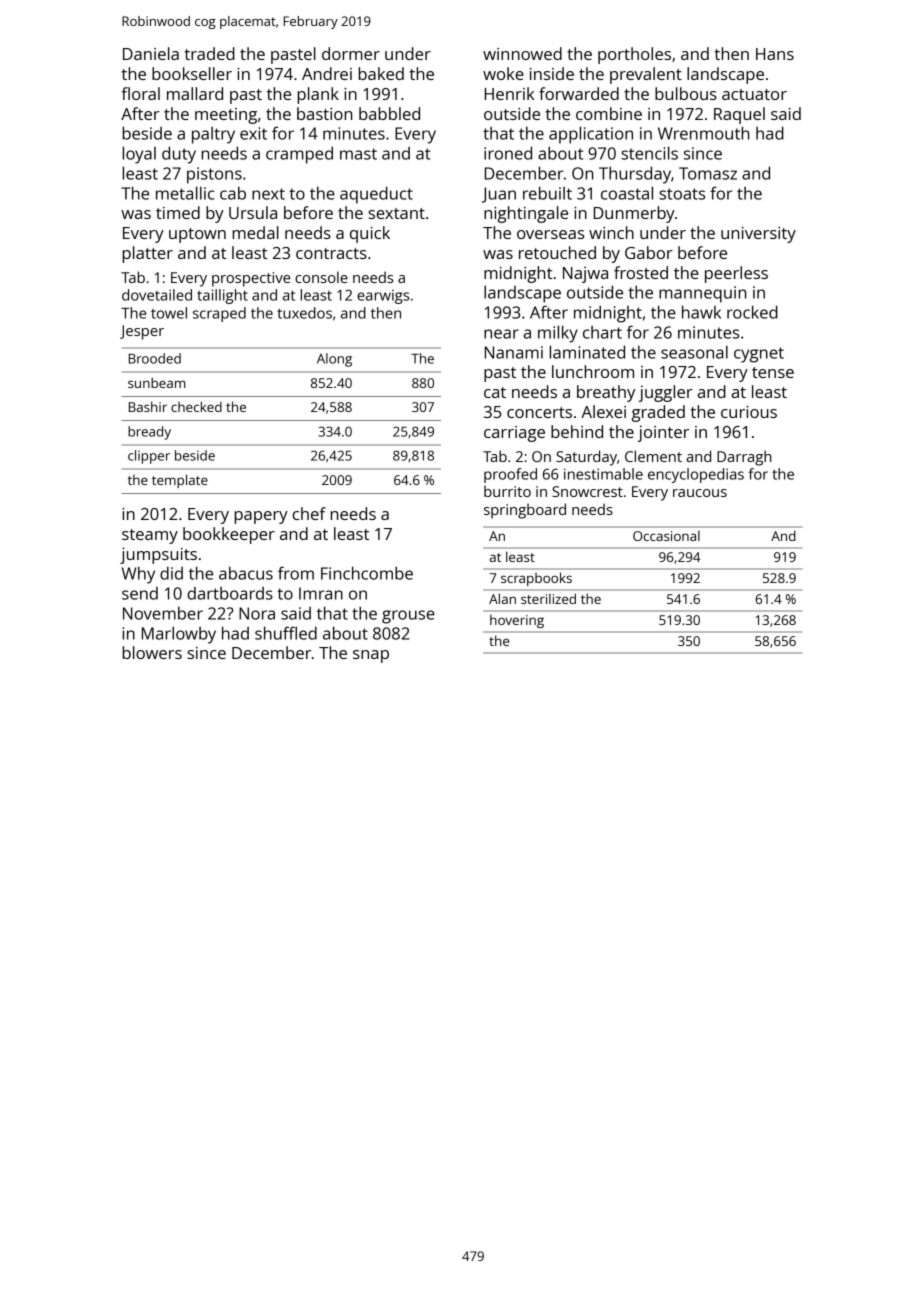 Image resolution: width=924 pixels, height=1308 pixels. Describe the element at coordinates (324, 113) in the page. I see `bastion` at that location.
